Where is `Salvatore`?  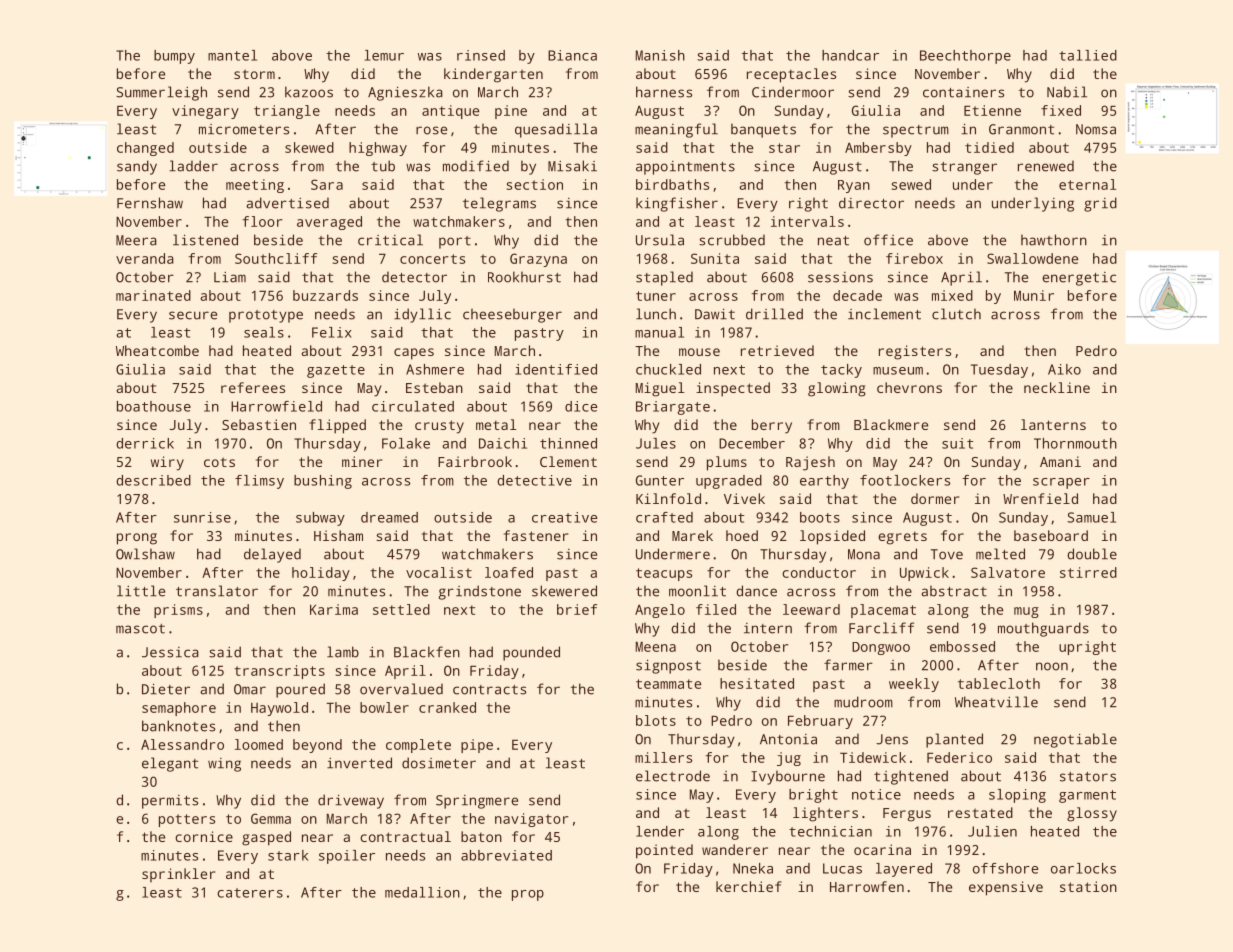
Salvatore is located at coordinates (1008, 572).
